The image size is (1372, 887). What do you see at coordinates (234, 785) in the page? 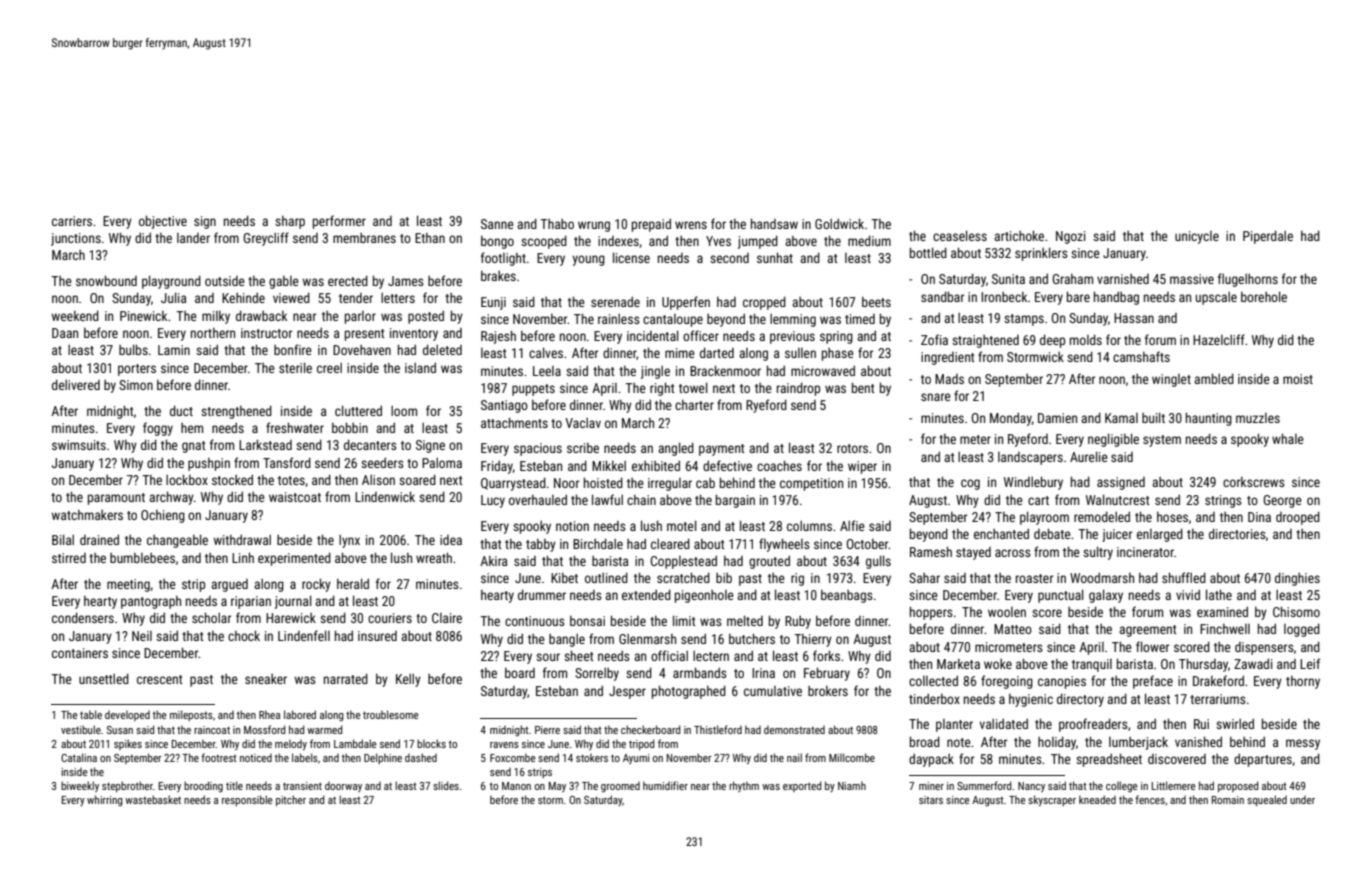
I see `title` at bounding box center [234, 785].
